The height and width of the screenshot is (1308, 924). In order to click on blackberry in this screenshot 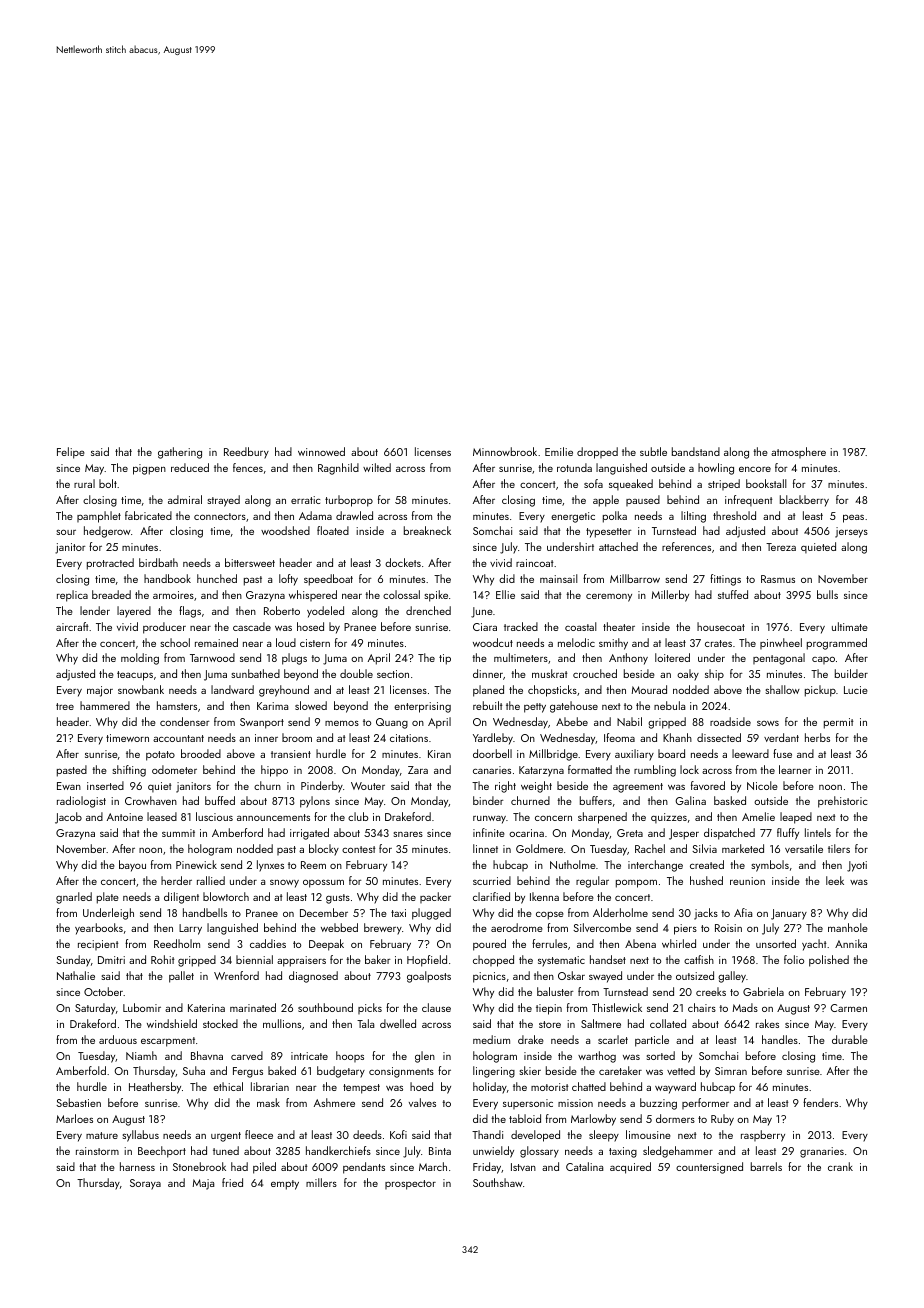, I will do `click(804, 501)`.
